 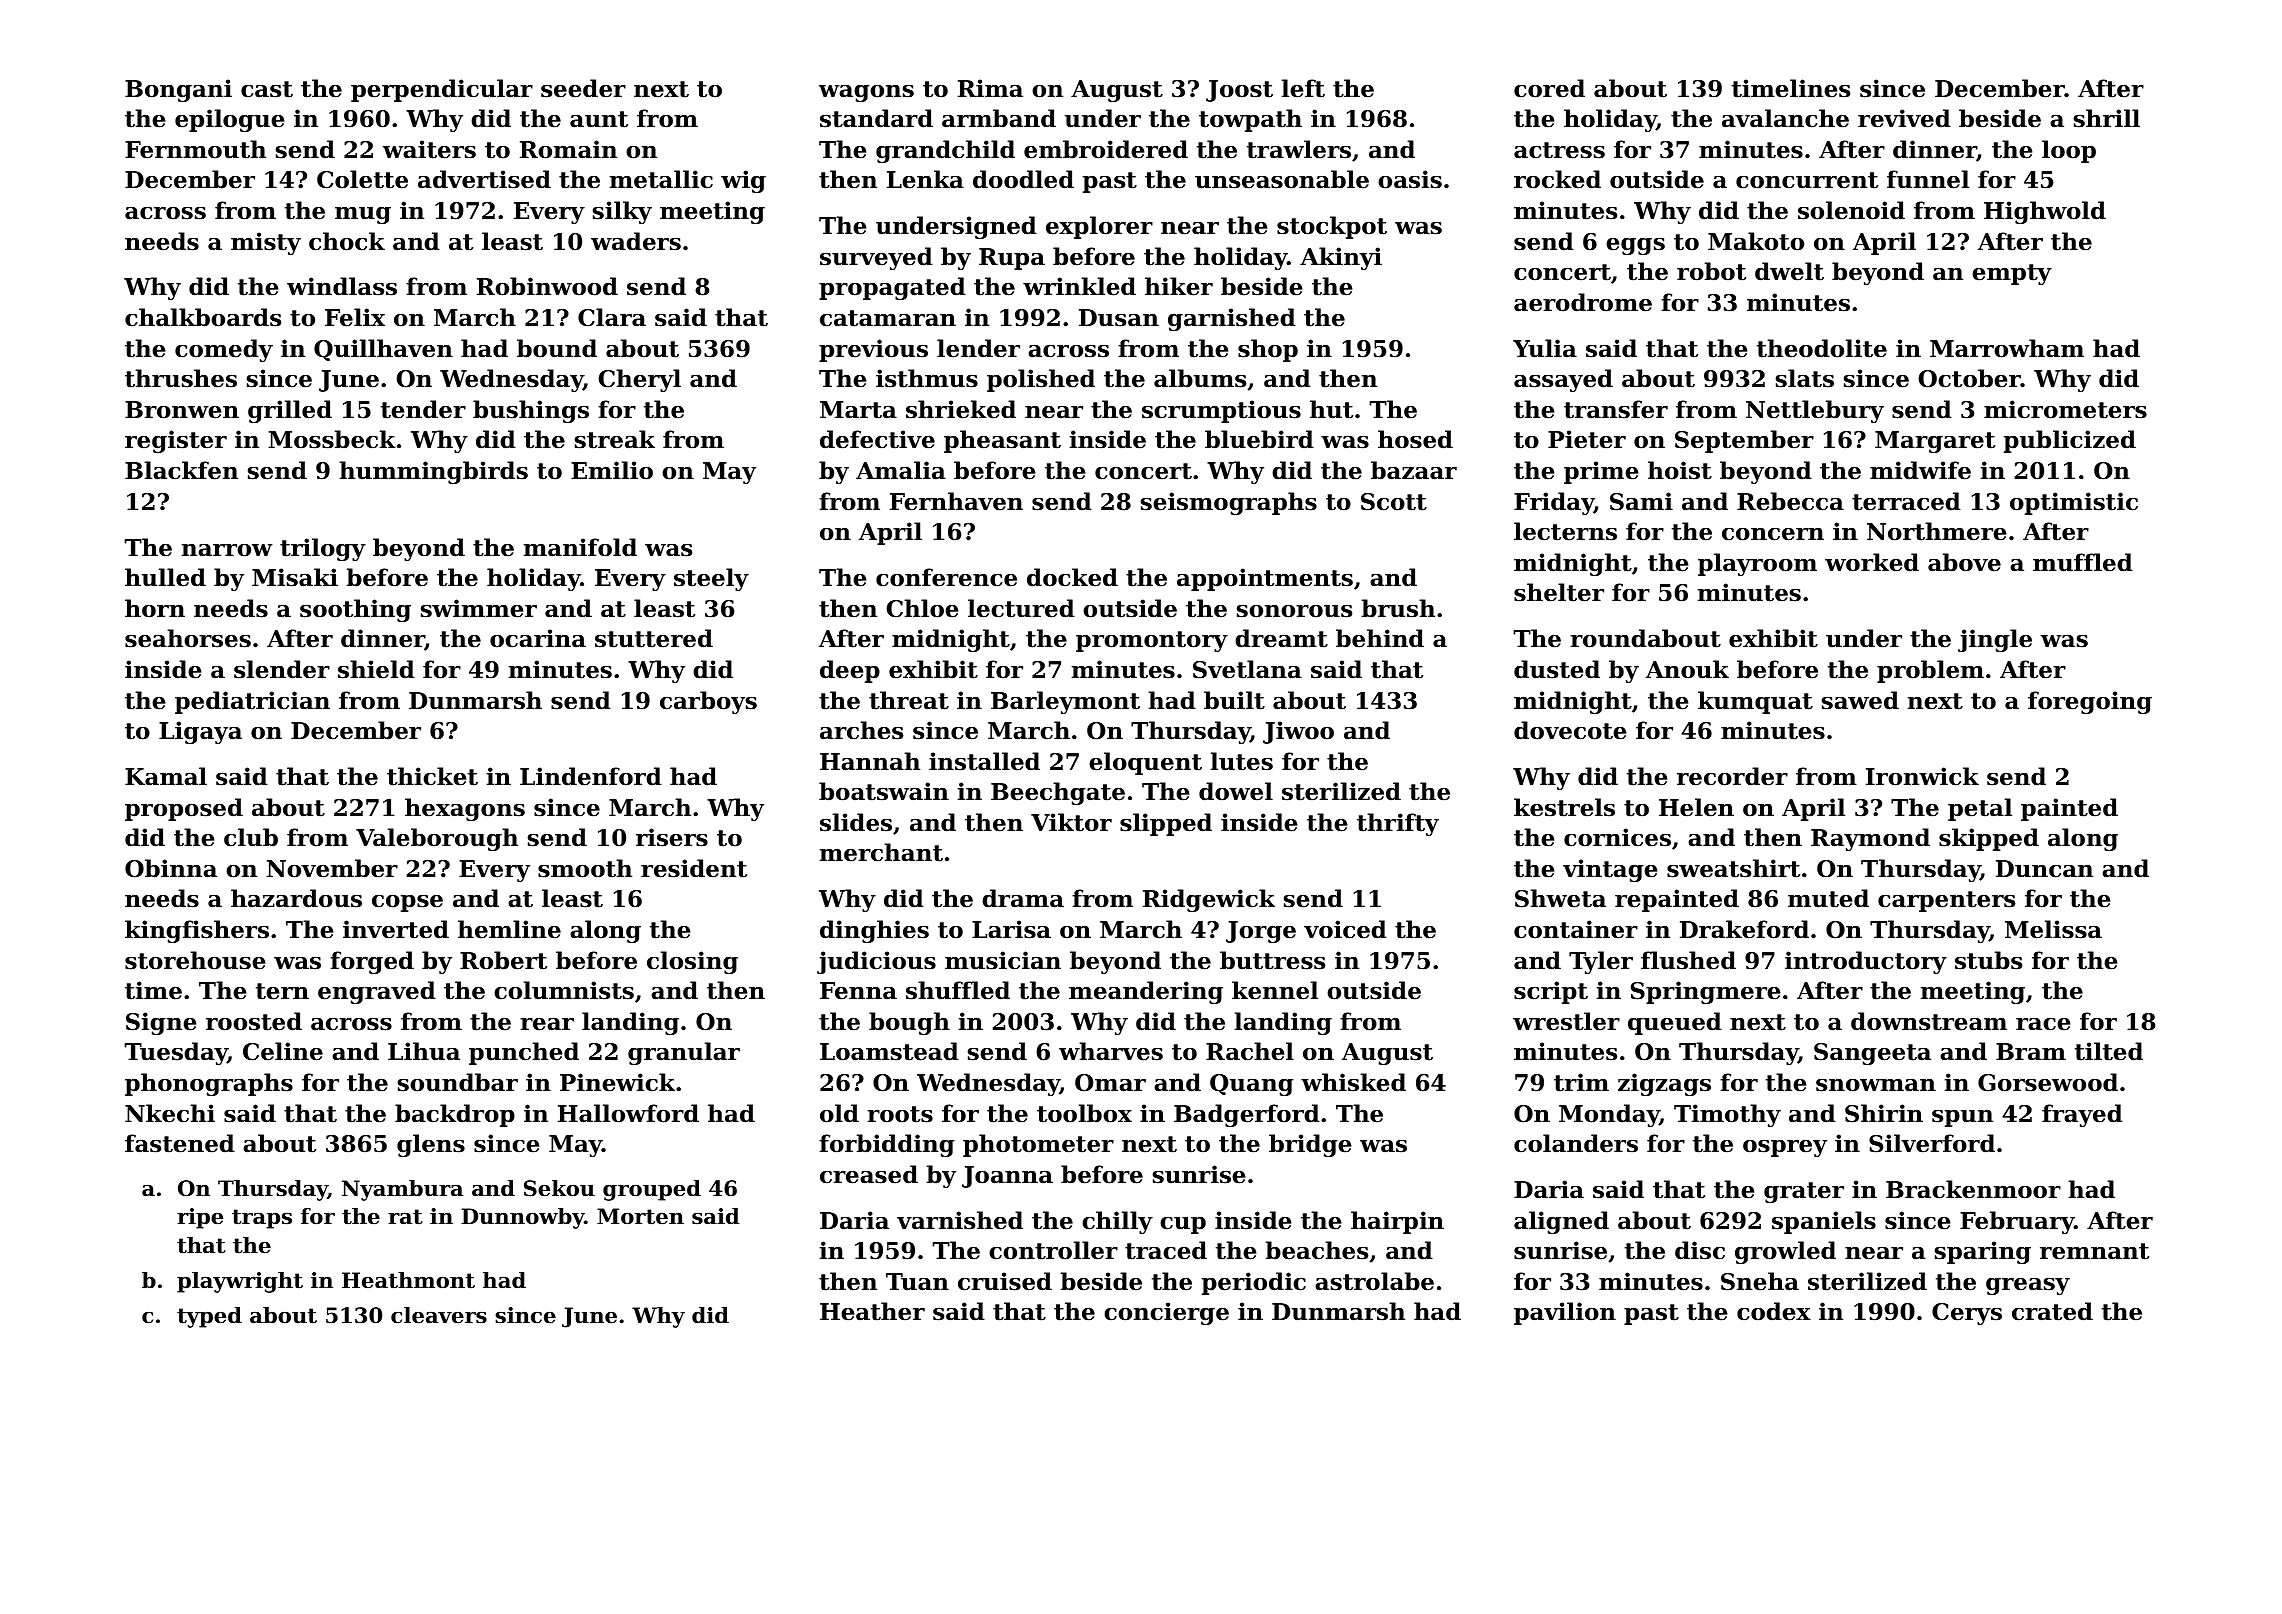 I want to click on tilted, so click(x=2109, y=1051).
